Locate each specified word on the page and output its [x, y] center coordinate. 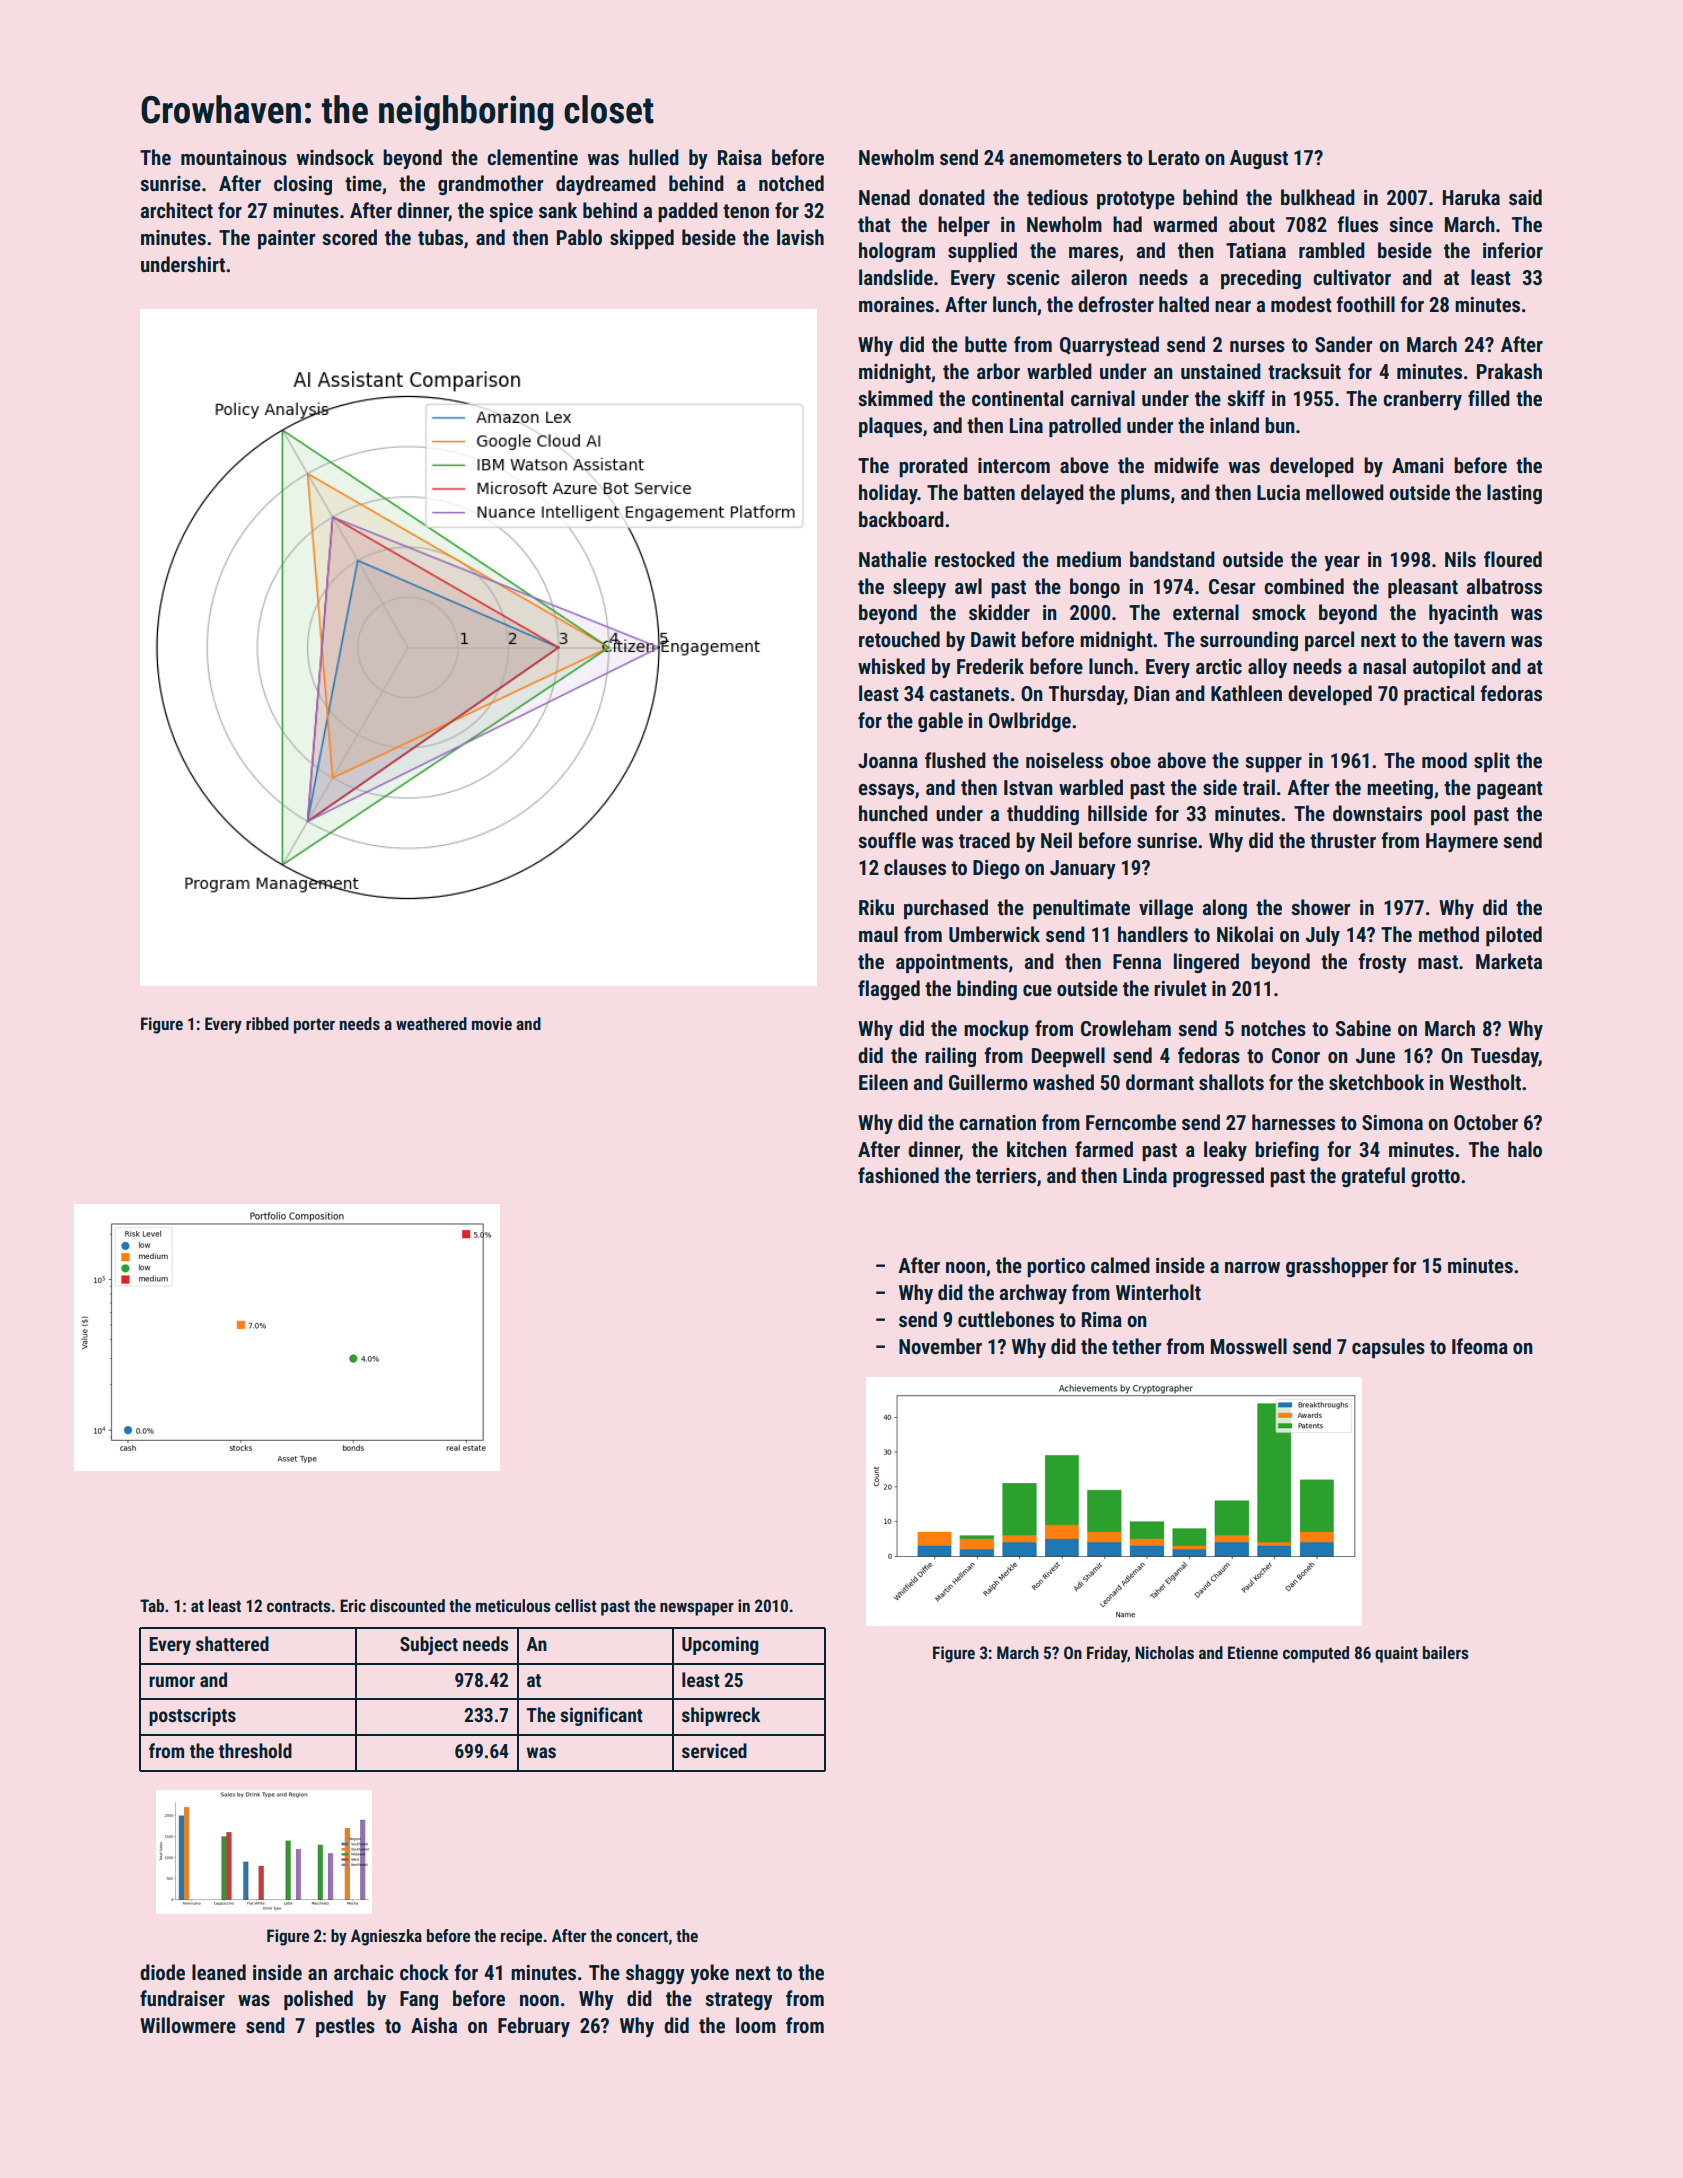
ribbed [267, 1023]
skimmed [895, 398]
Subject [429, 1645]
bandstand [1172, 559]
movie [492, 1023]
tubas [440, 237]
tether [1137, 1346]
